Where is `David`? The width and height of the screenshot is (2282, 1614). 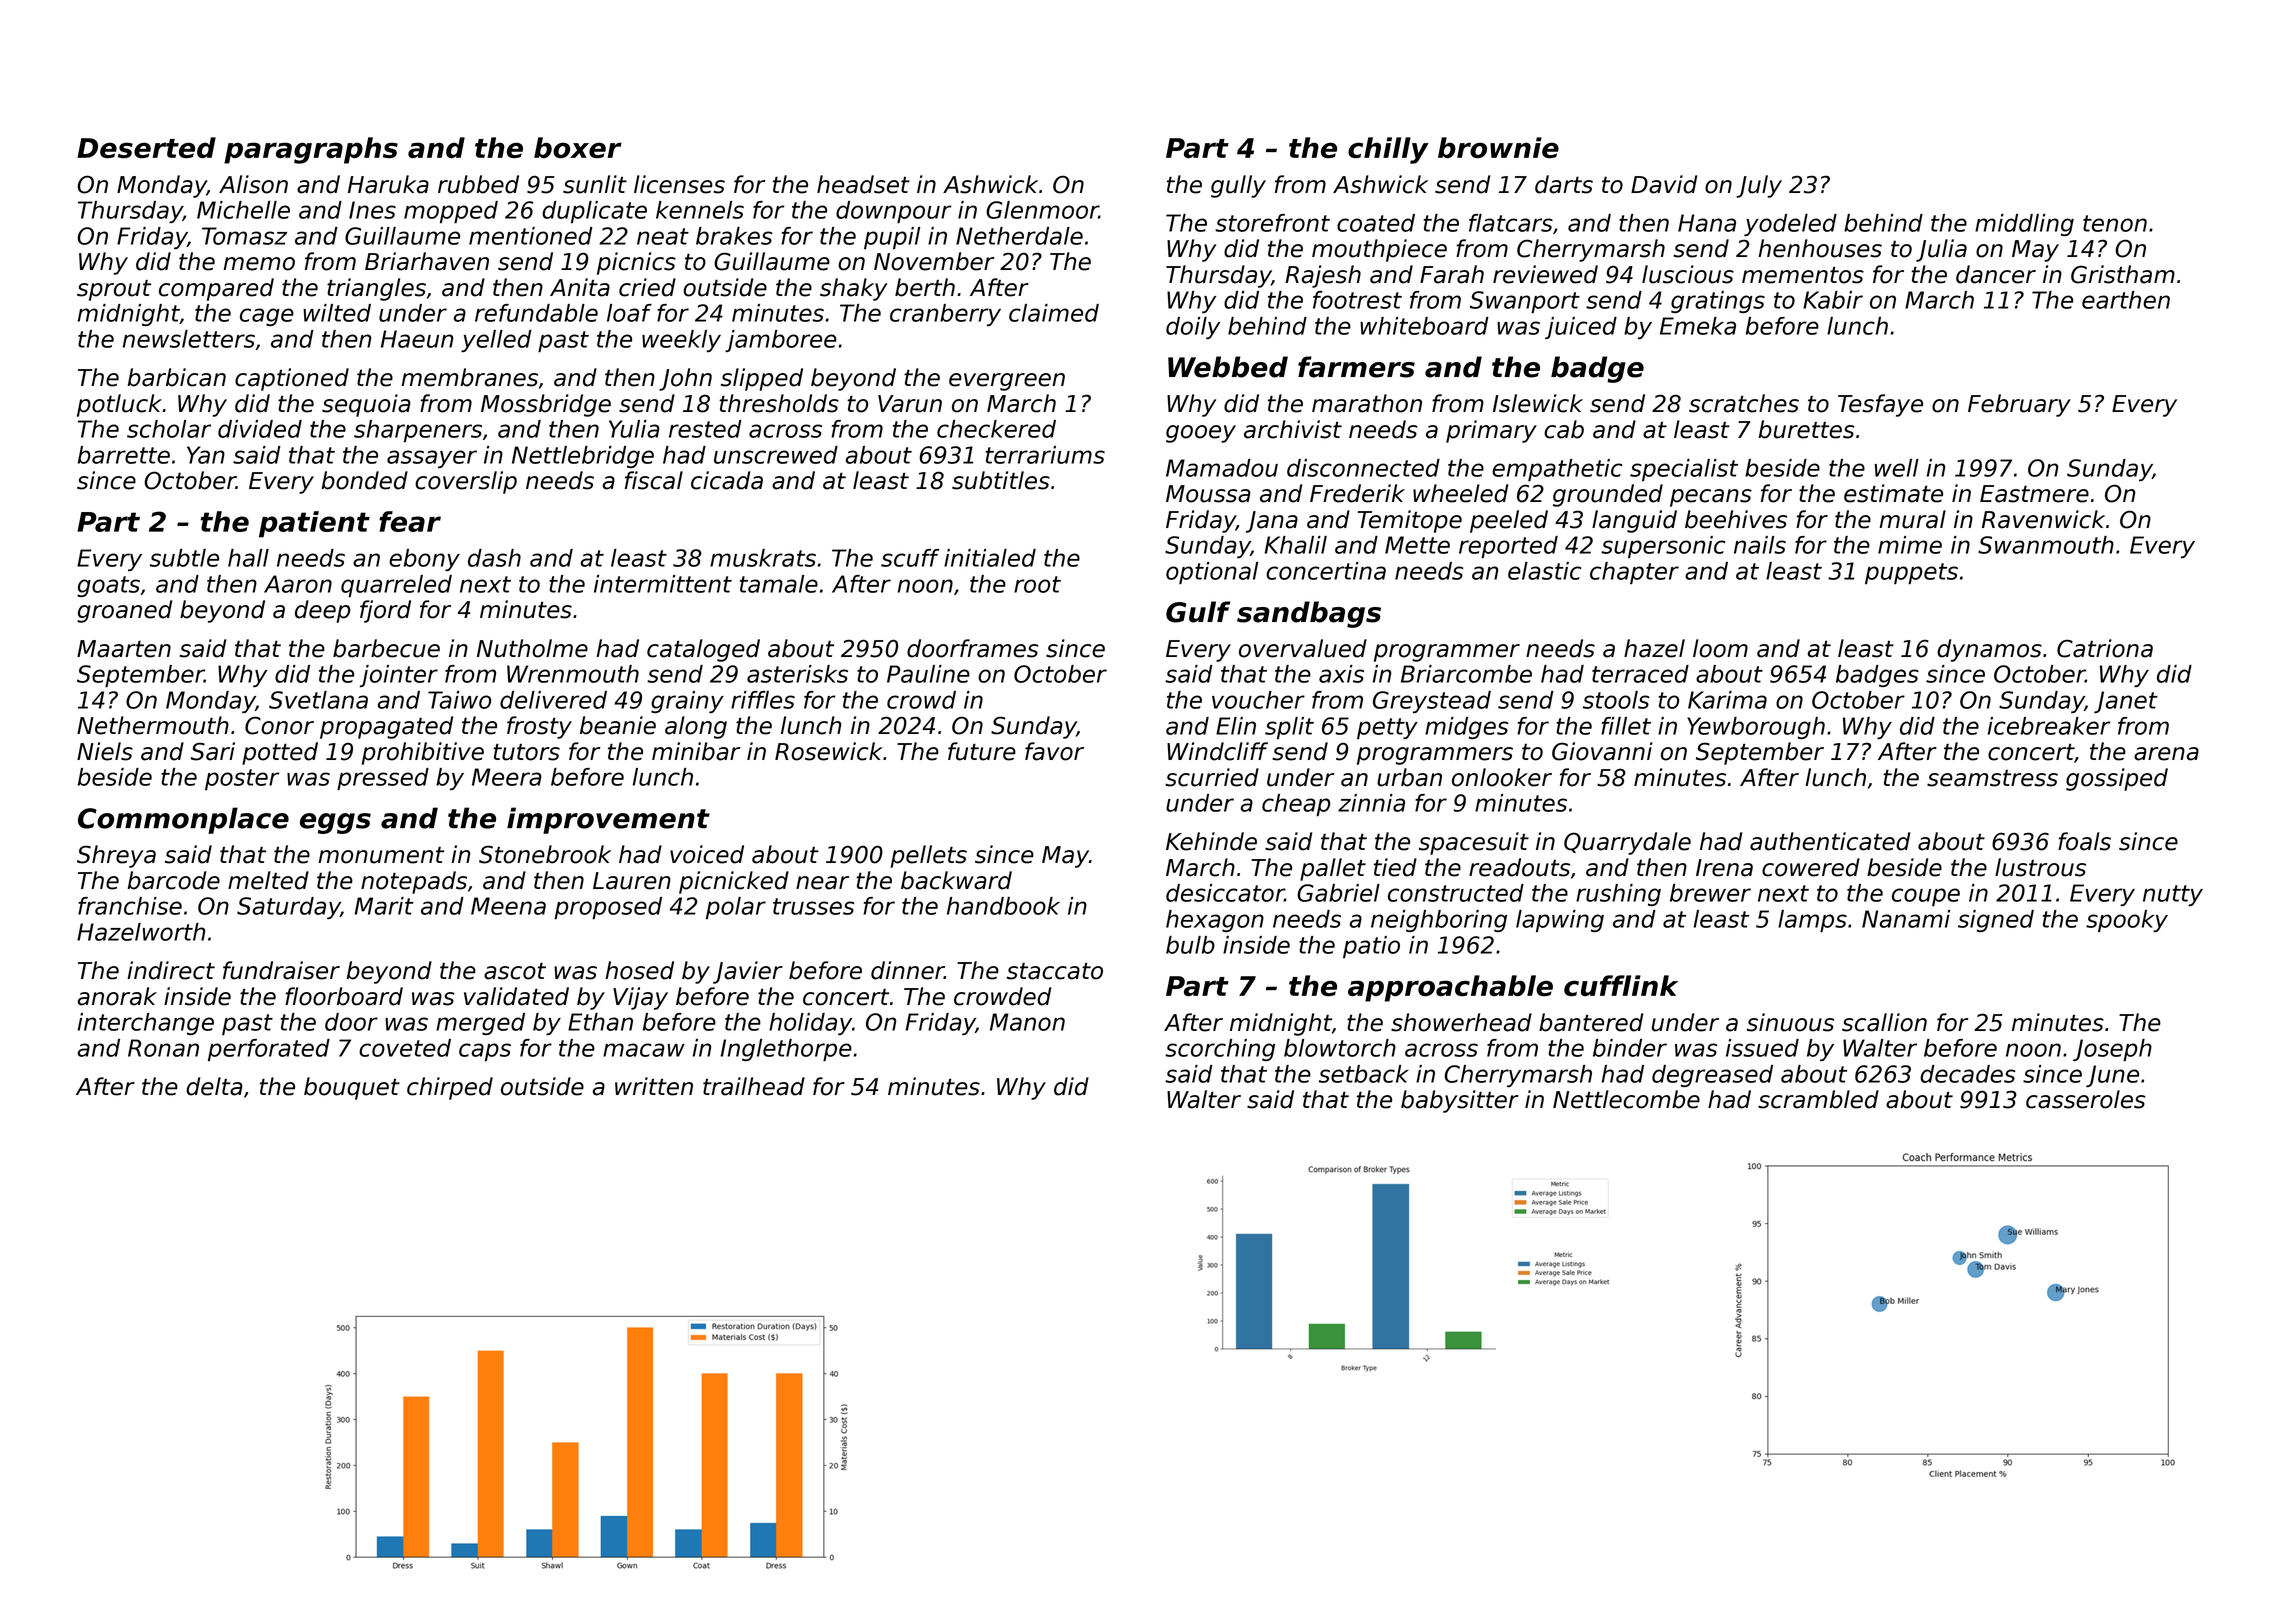
David is located at coordinates (1664, 184).
